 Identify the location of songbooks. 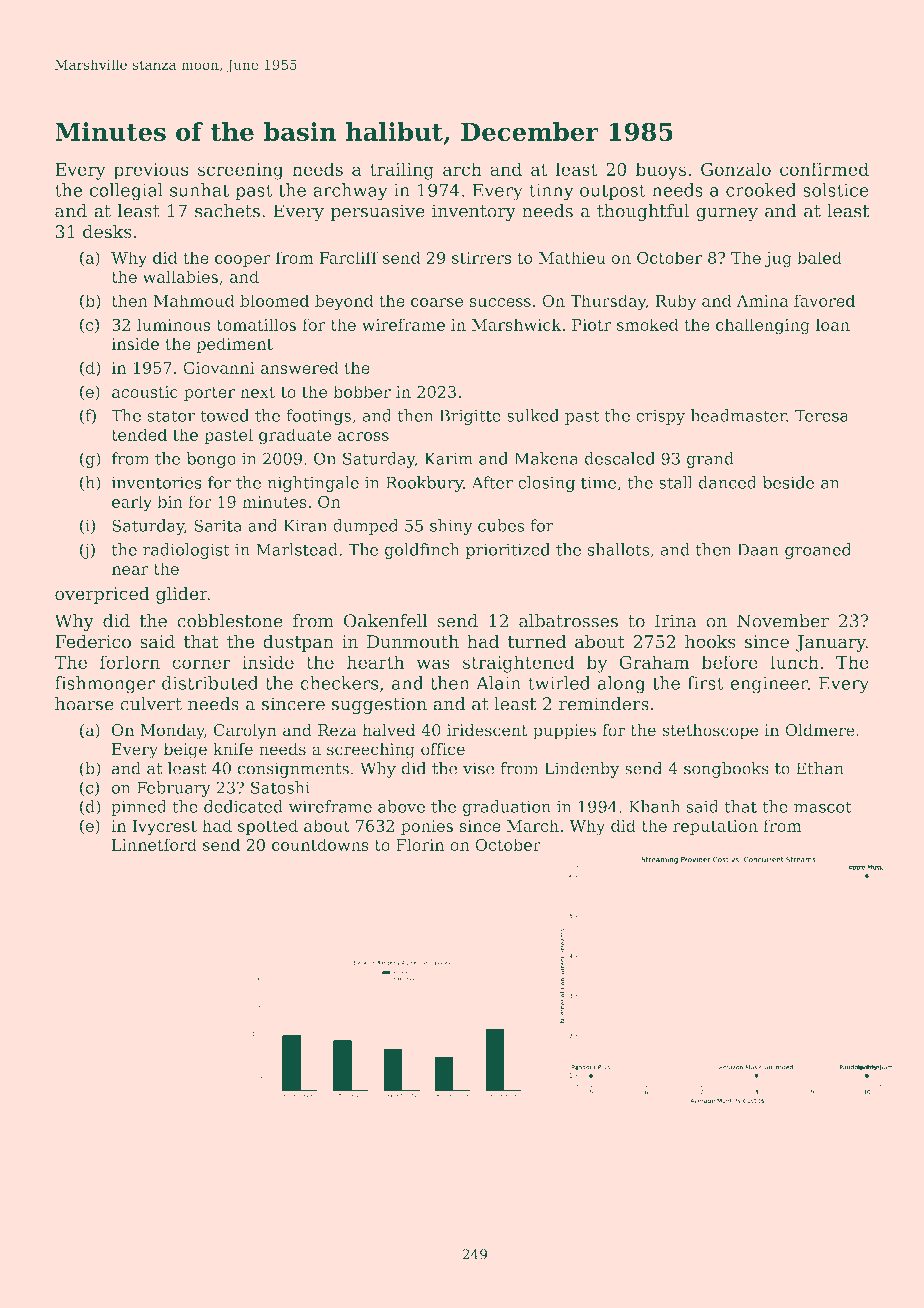
(726, 770).
